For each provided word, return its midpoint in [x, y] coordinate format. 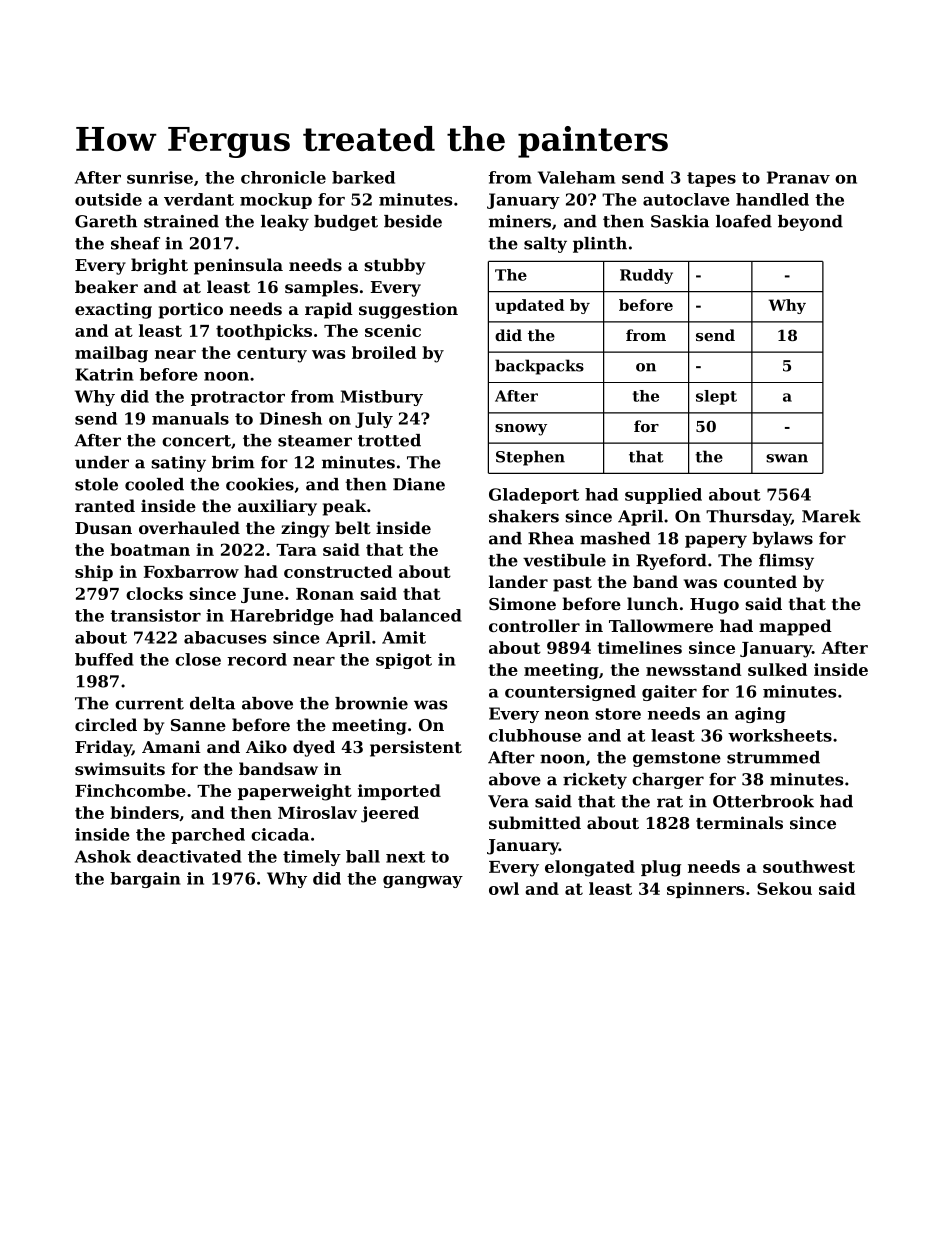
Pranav [798, 177]
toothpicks [264, 332]
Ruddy [646, 276]
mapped [795, 627]
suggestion [408, 310]
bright [159, 266]
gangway [423, 882]
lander [518, 581]
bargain [145, 880]
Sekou [784, 888]
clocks [154, 593]
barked [363, 177]
